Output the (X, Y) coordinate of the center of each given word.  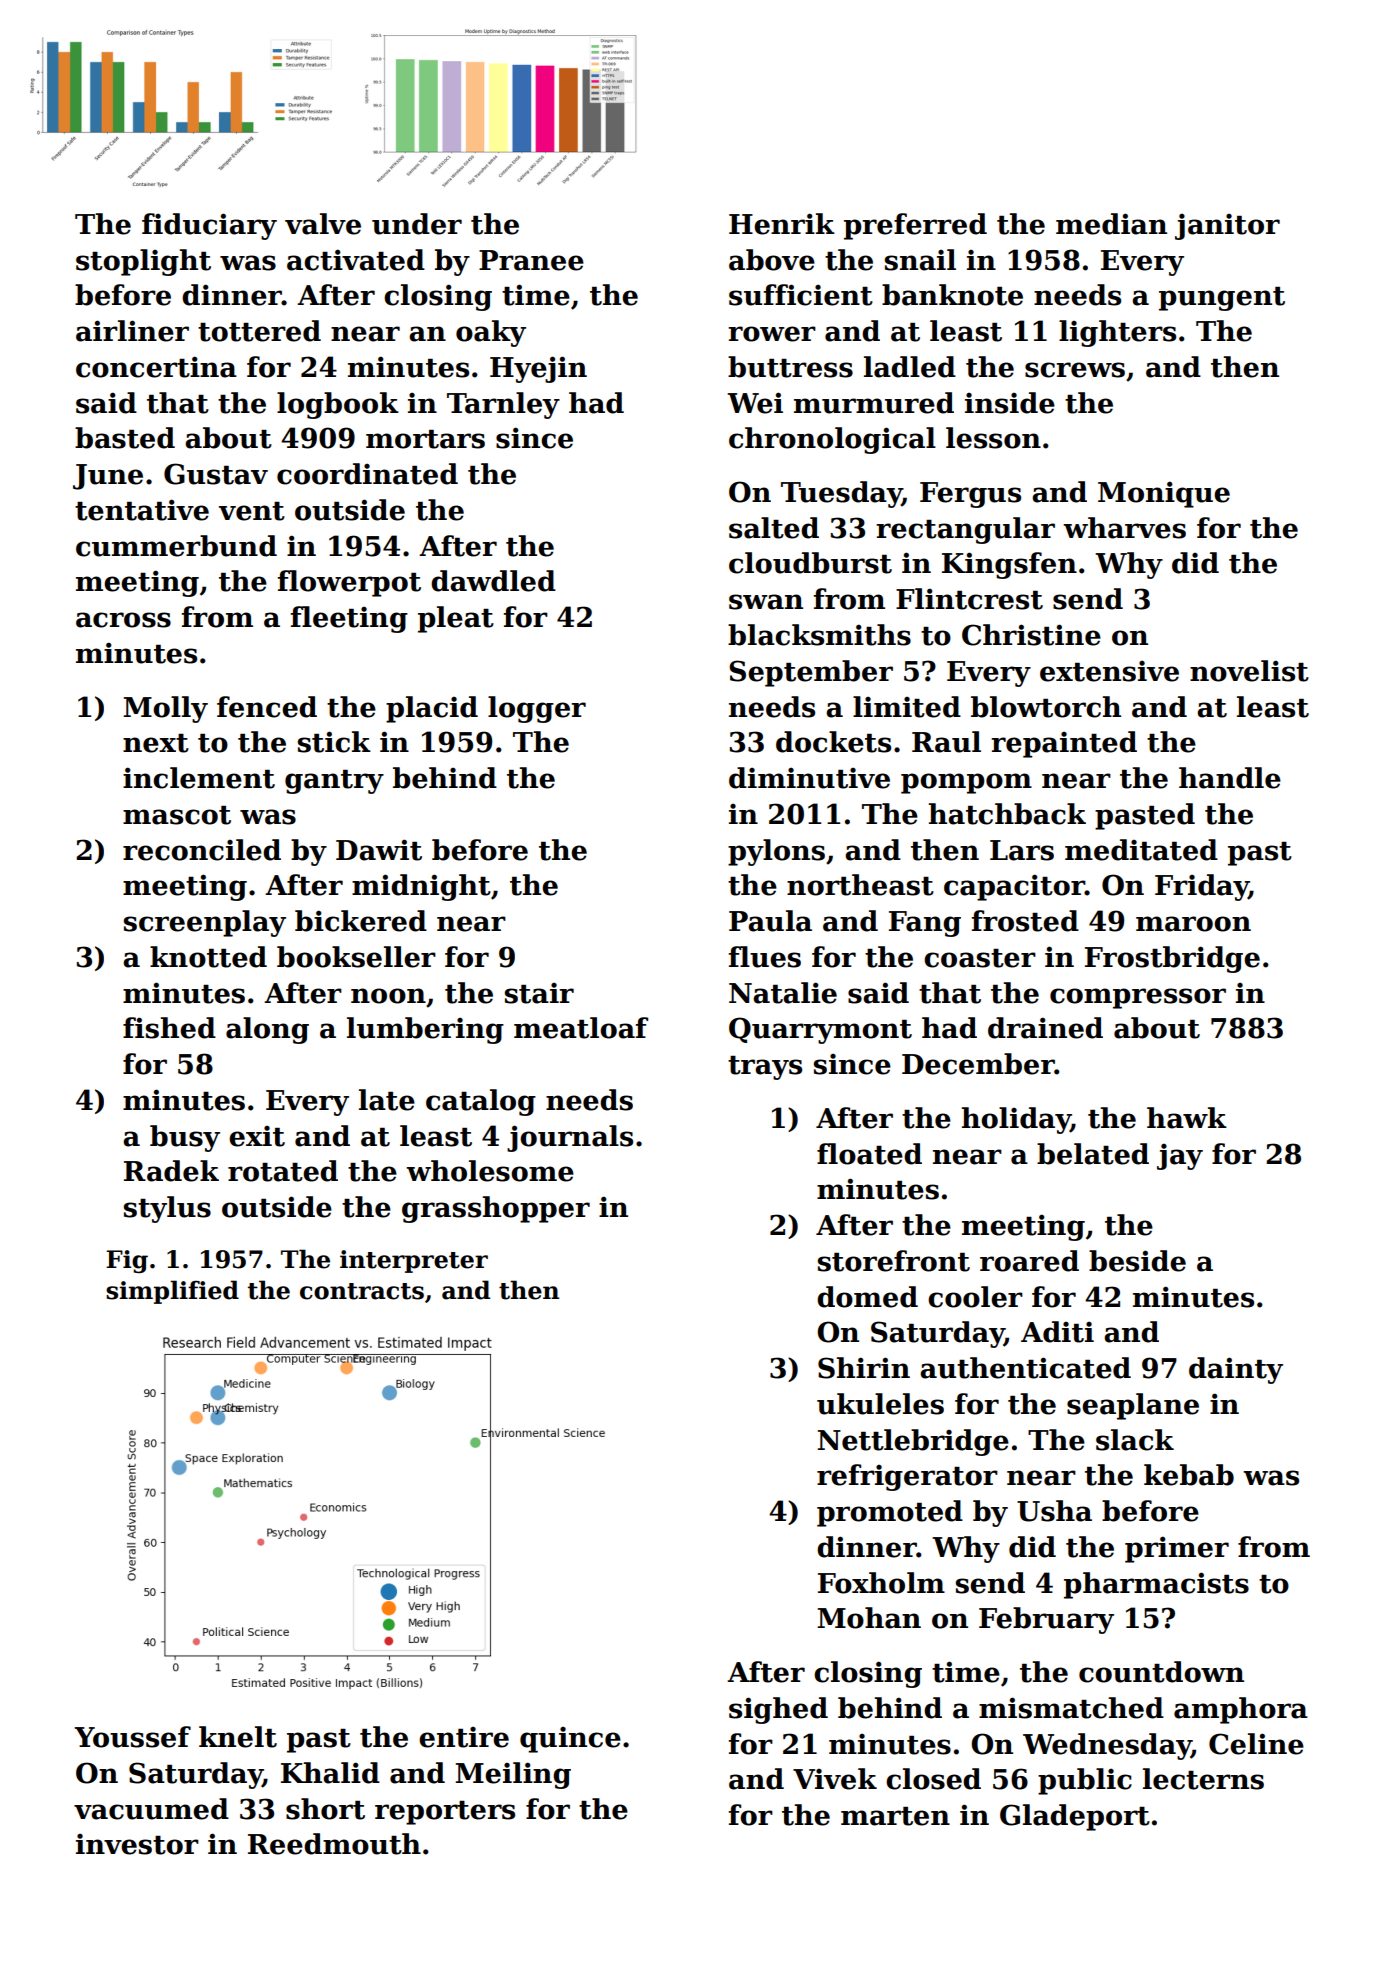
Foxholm (881, 1583)
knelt (238, 1737)
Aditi (1057, 1332)
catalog (481, 1102)
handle (1230, 778)
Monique (1164, 494)
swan (766, 602)
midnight (421, 887)
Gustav (216, 474)
